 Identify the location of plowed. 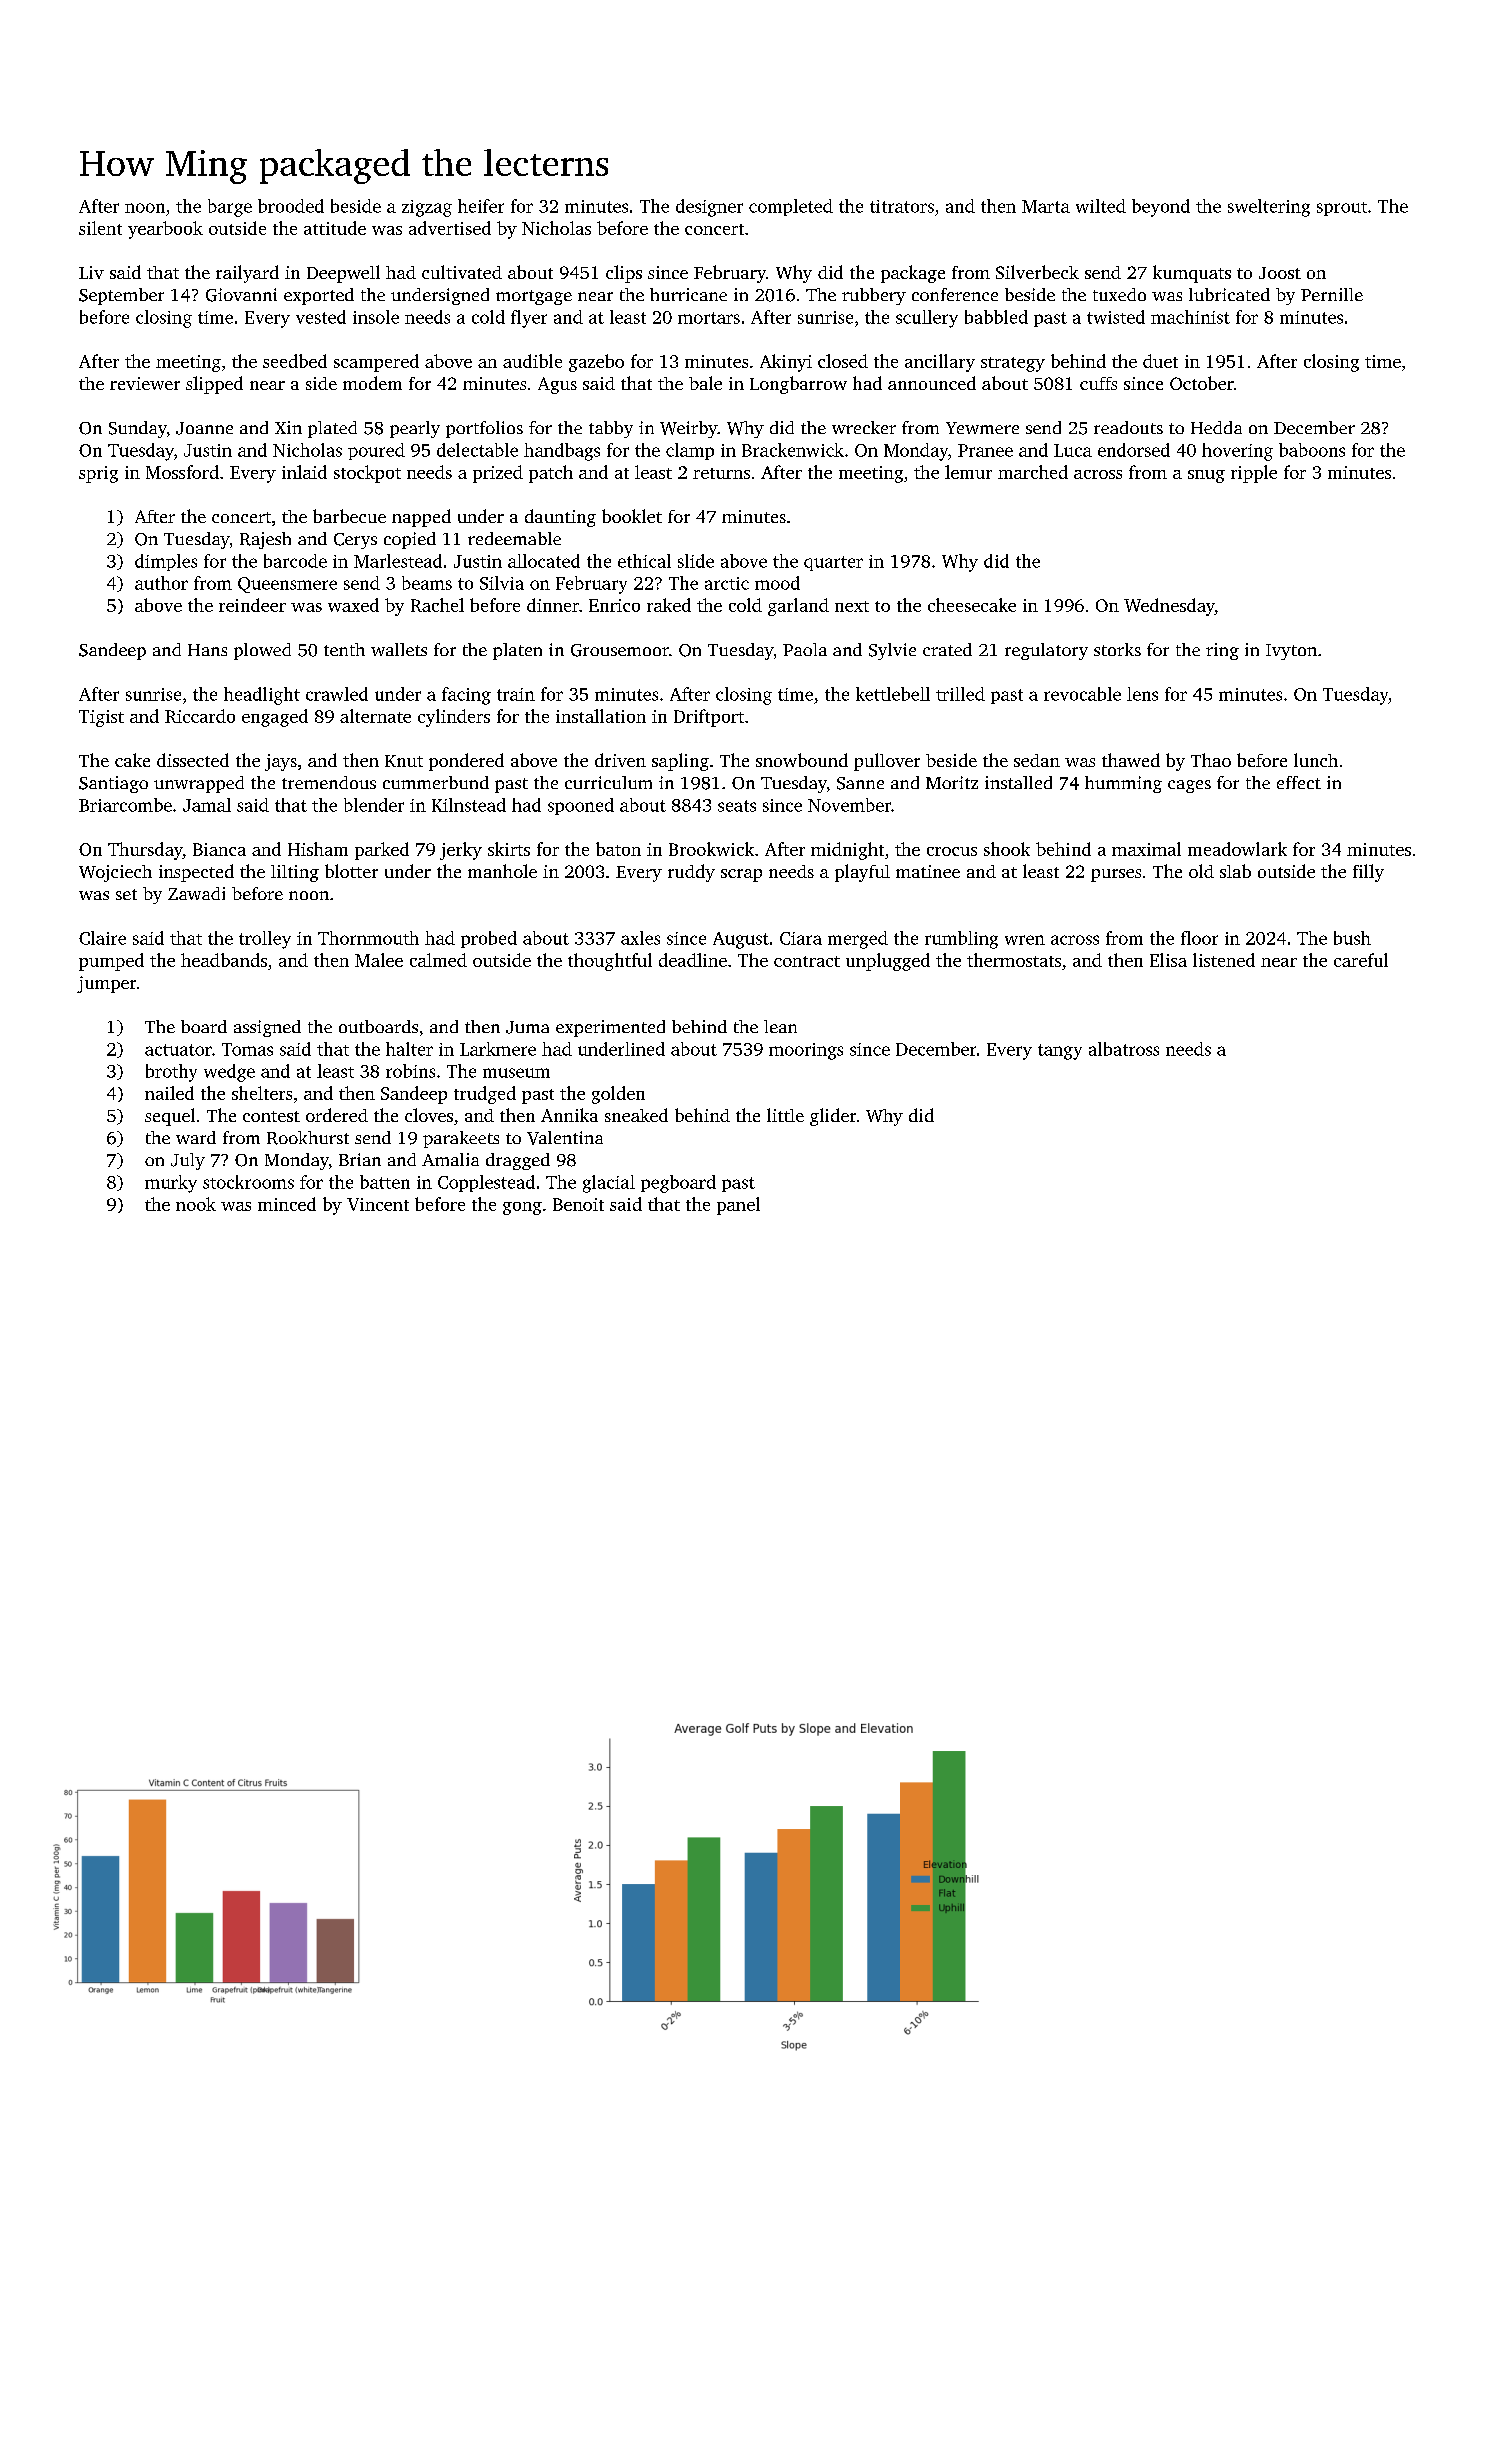
(262, 651).
